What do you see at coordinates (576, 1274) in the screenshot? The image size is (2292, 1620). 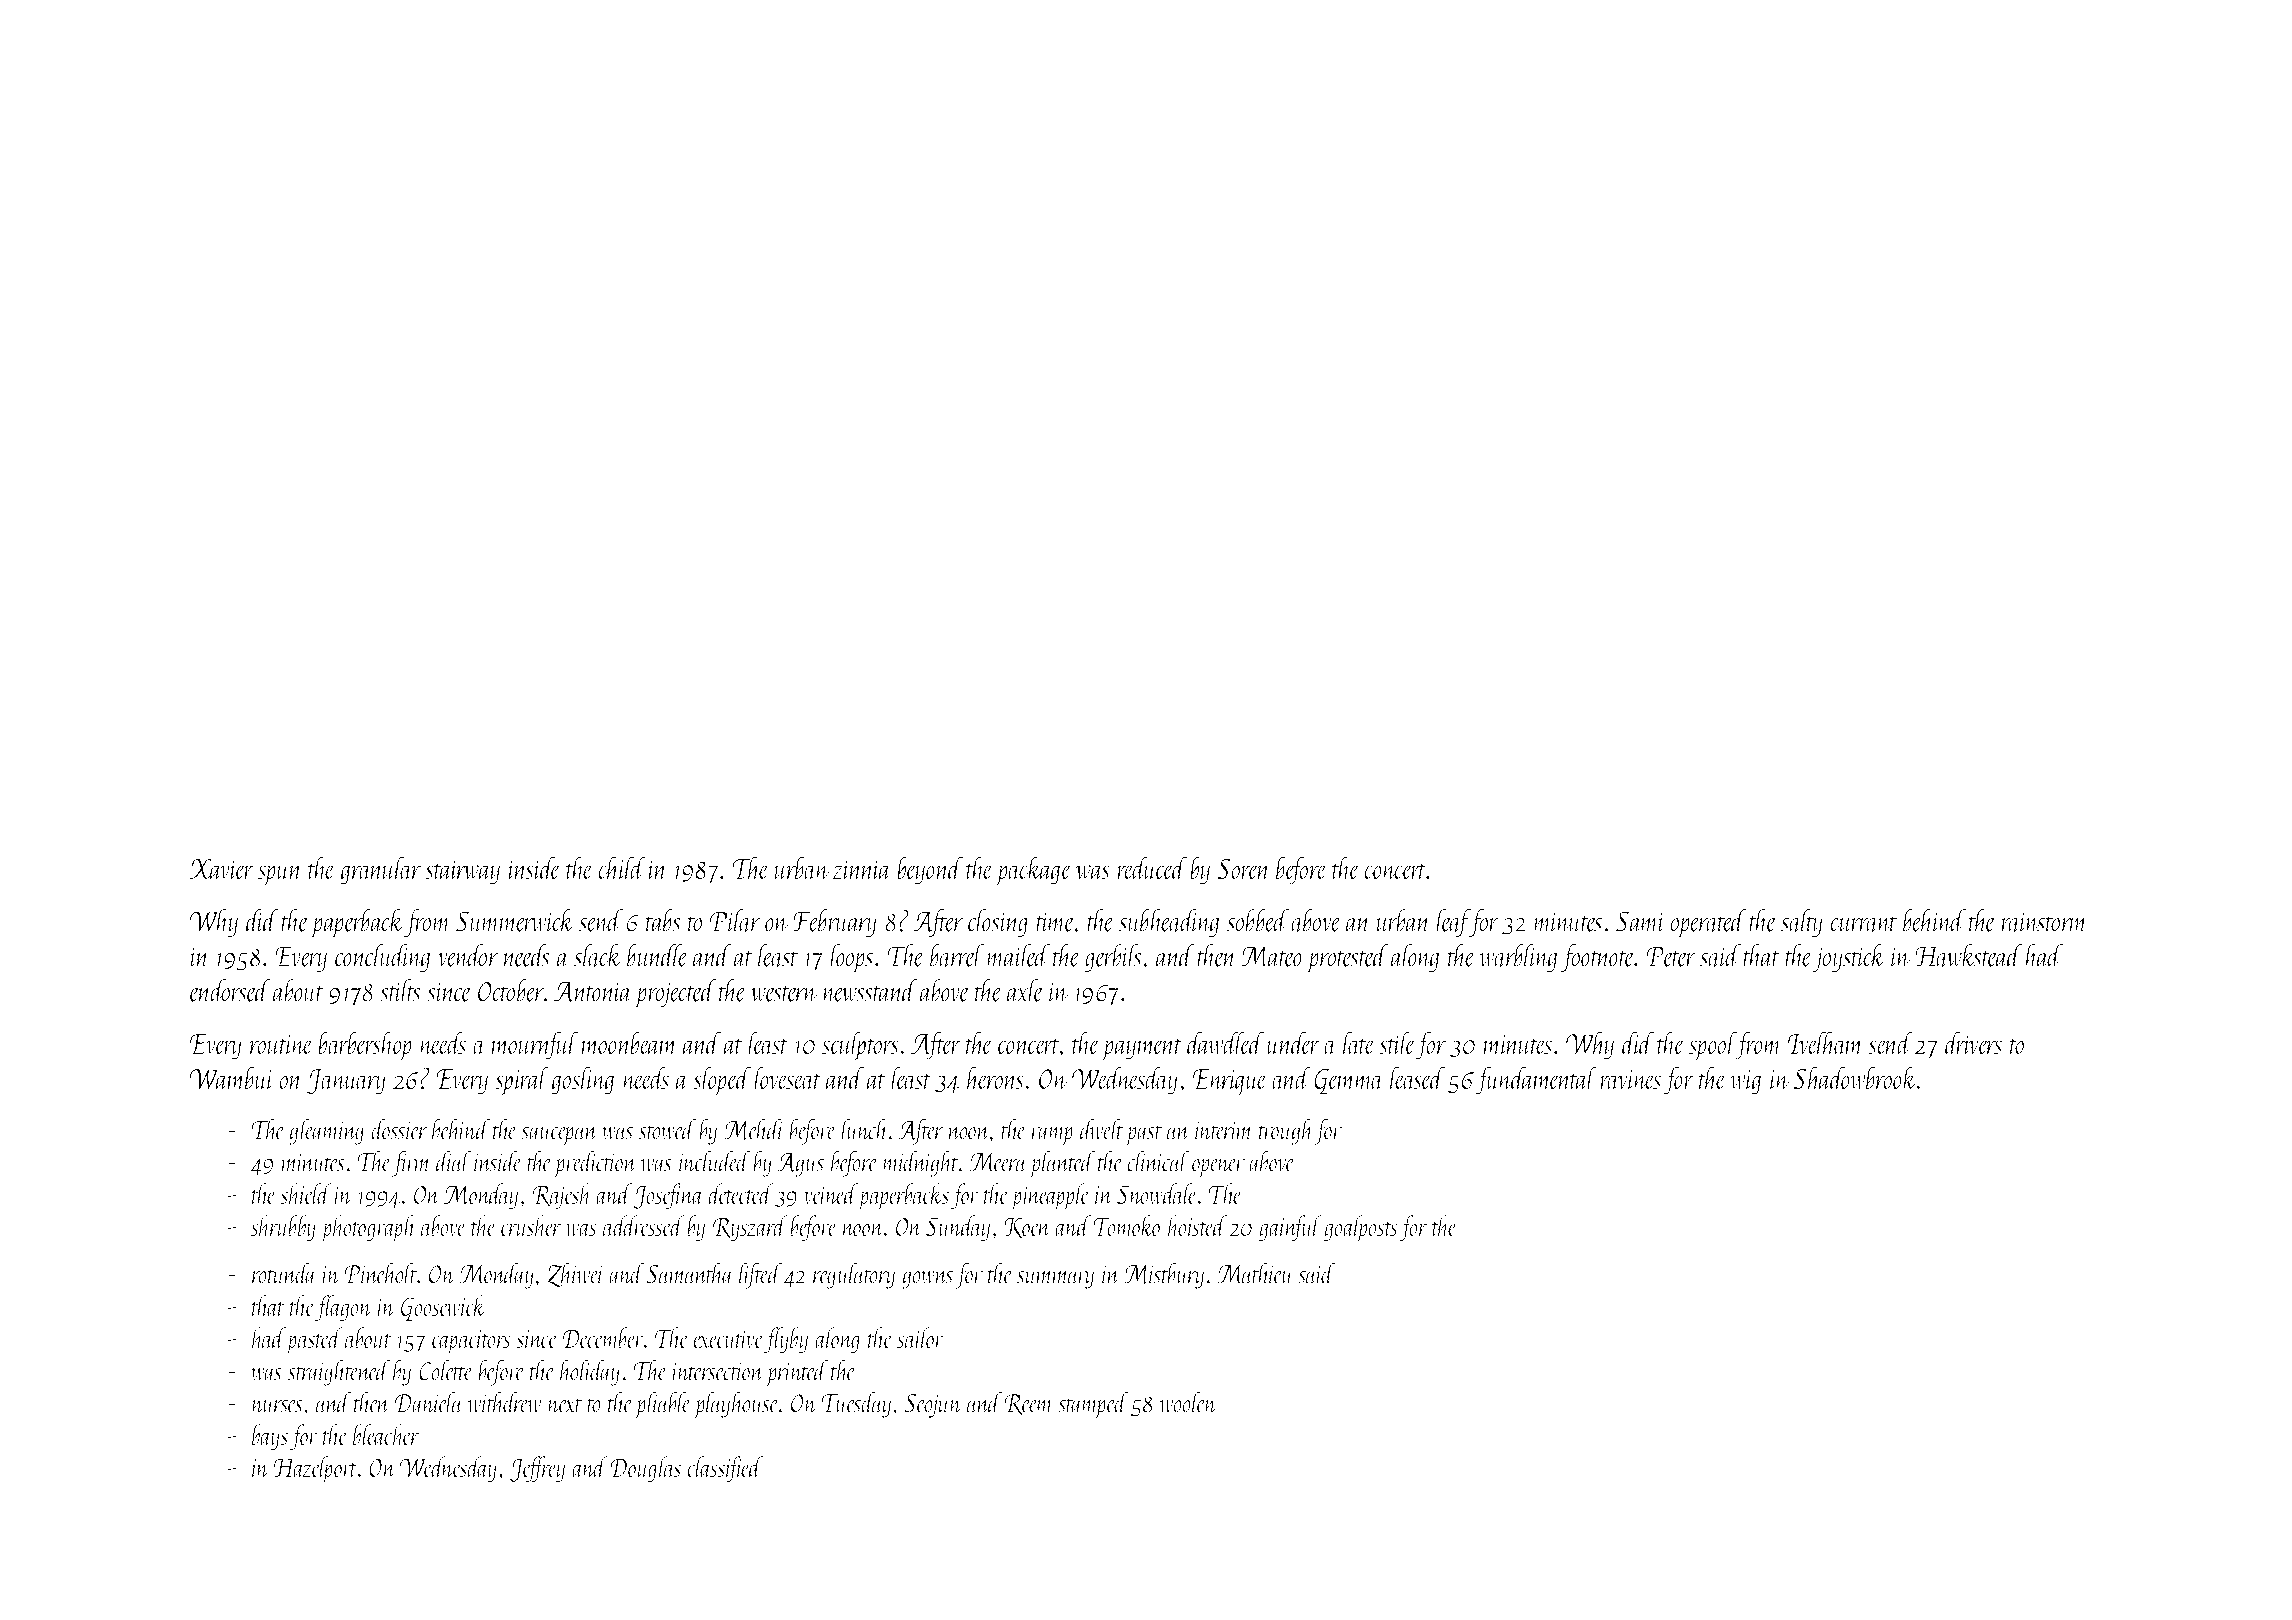 I see `Zhiwei` at bounding box center [576, 1274].
